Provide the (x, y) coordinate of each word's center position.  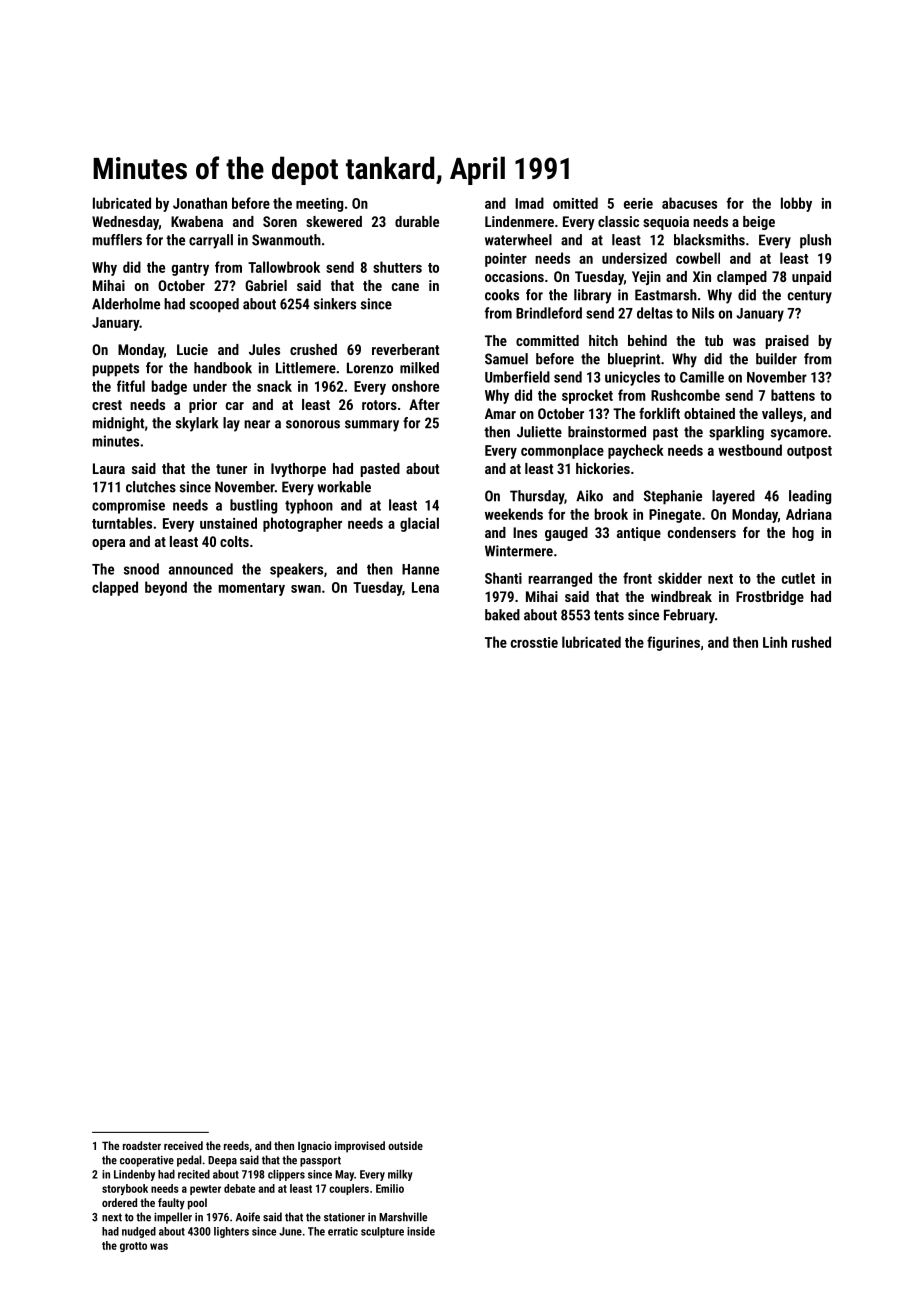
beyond (166, 588)
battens (793, 395)
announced (201, 569)
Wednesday (125, 223)
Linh (775, 642)
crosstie (534, 642)
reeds (236, 1145)
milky (400, 1175)
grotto (133, 1247)
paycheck (636, 451)
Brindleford (549, 313)
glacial (419, 524)
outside (405, 1145)
